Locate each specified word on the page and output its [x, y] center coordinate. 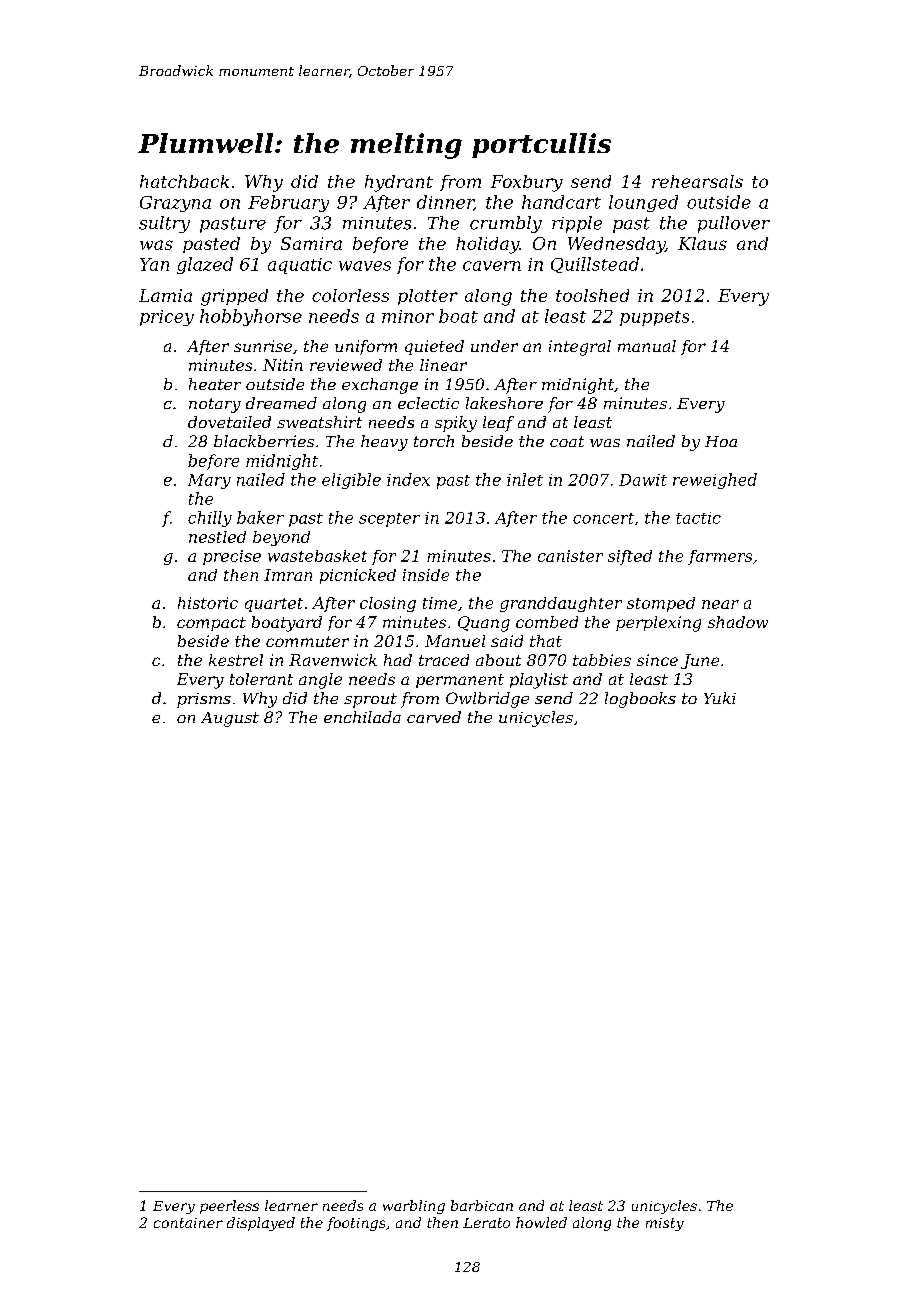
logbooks [640, 700]
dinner [445, 203]
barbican [482, 1205]
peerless [229, 1207]
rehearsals [697, 181]
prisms [204, 700]
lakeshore [504, 403]
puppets [654, 318]
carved [434, 717]
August [230, 719]
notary [215, 405]
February [288, 203]
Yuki [720, 698]
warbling [414, 1207]
